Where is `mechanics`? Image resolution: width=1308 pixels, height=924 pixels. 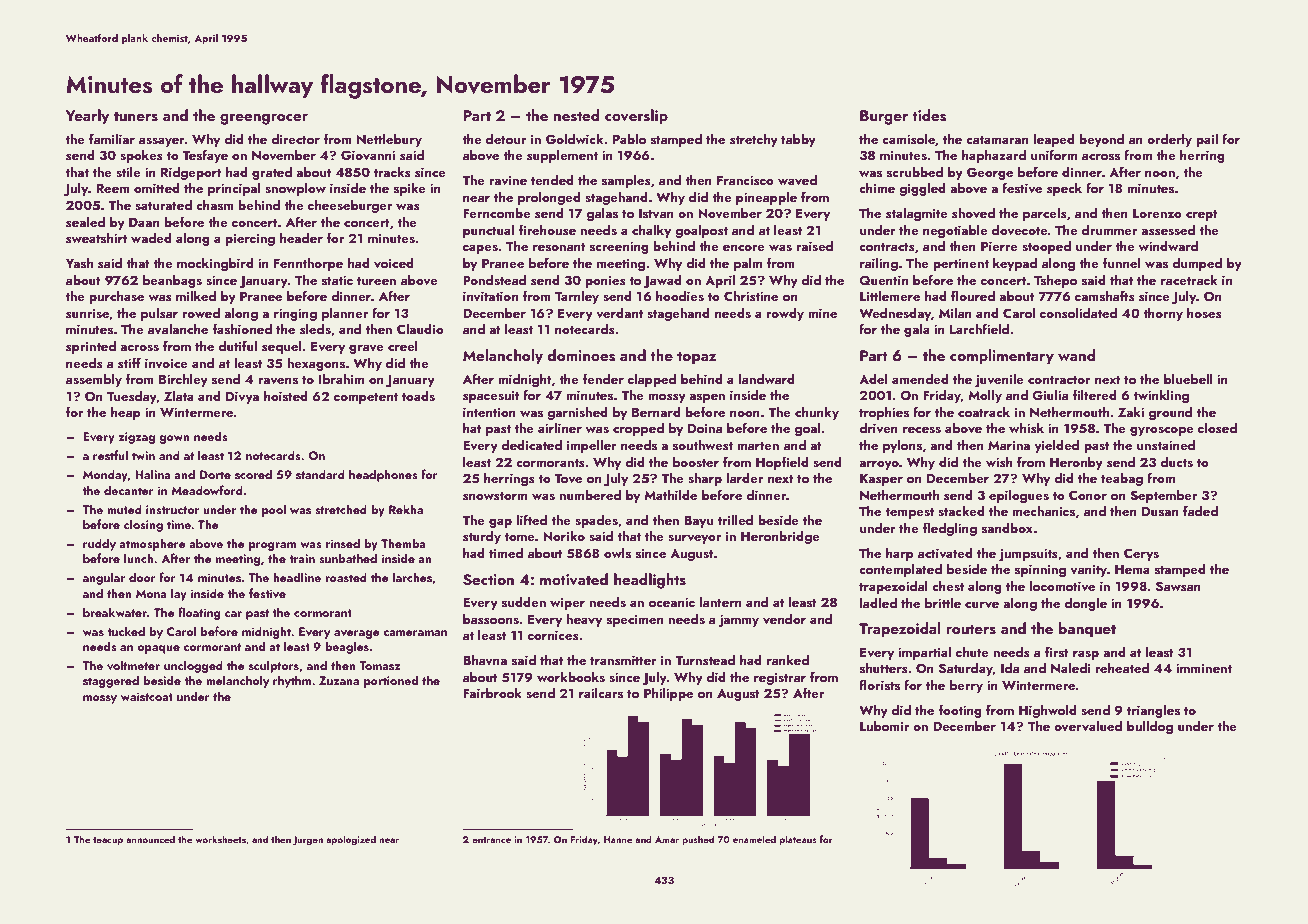 mechanics is located at coordinates (1043, 511).
